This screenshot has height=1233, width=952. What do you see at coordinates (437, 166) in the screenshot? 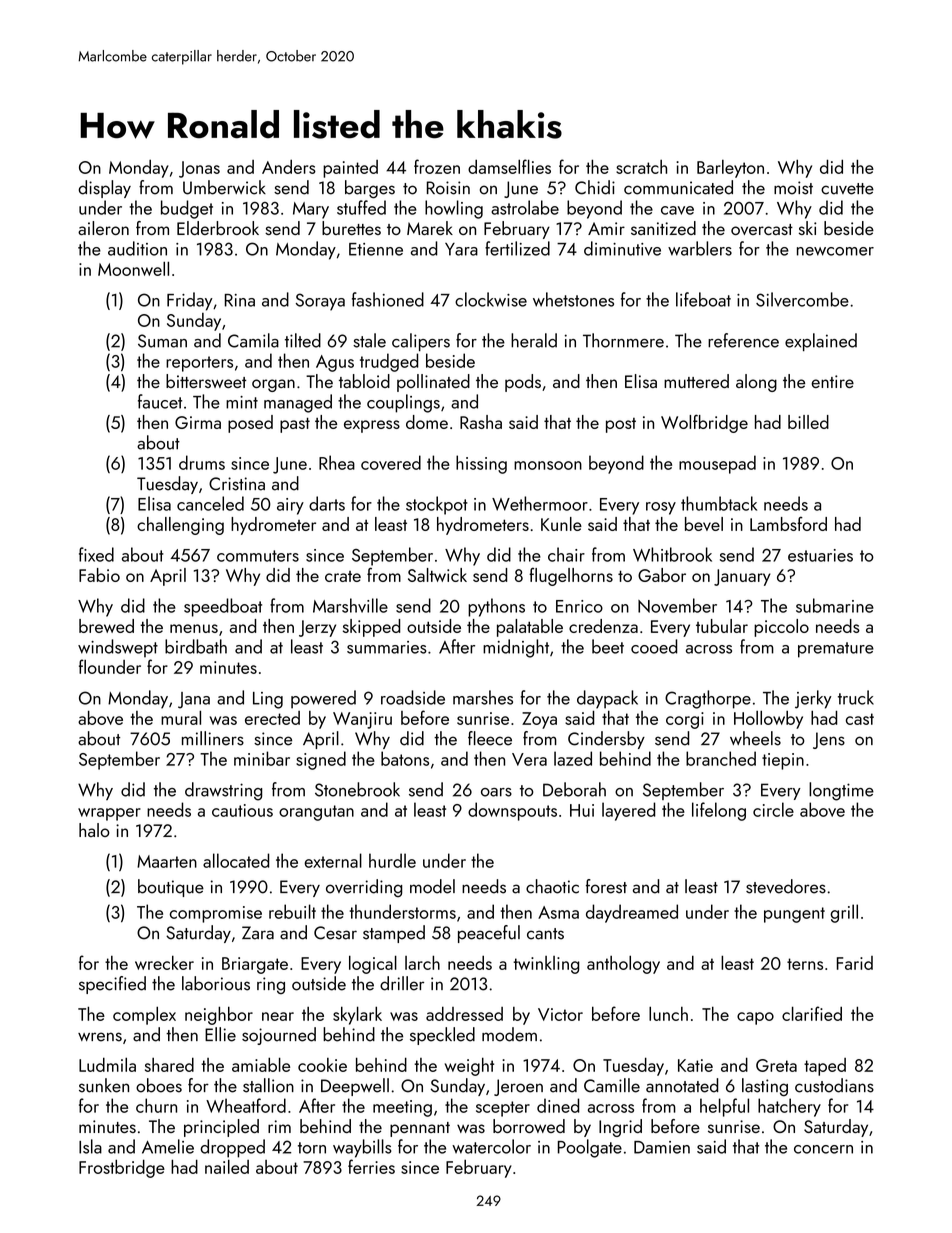
I see `frozen` at bounding box center [437, 166].
